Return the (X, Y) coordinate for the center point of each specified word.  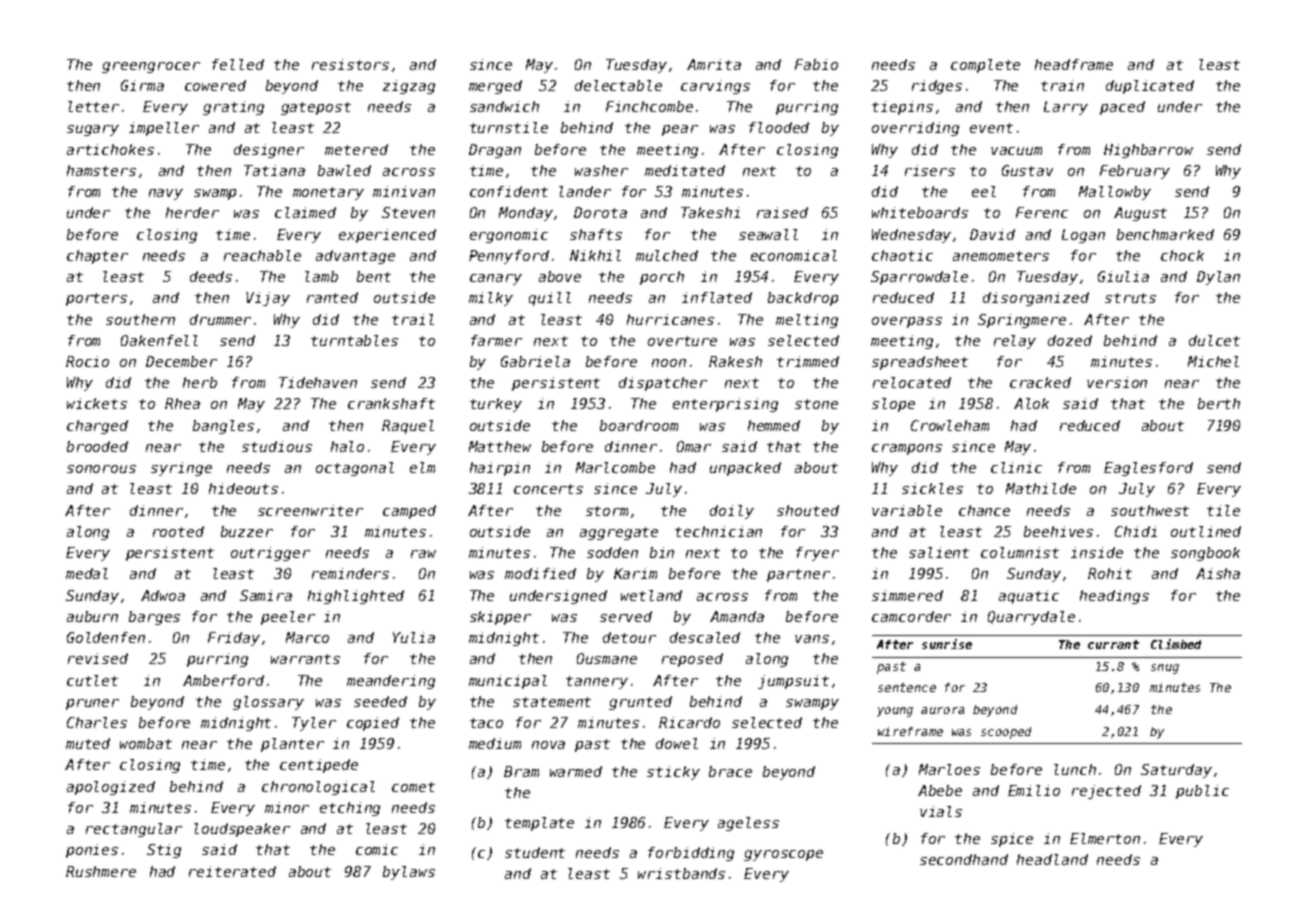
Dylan (1218, 278)
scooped (1006, 733)
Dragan (495, 151)
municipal (508, 682)
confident (509, 191)
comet (413, 787)
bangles (223, 427)
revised (98, 658)
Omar (694, 446)
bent (374, 276)
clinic (1016, 467)
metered (356, 149)
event (991, 128)
